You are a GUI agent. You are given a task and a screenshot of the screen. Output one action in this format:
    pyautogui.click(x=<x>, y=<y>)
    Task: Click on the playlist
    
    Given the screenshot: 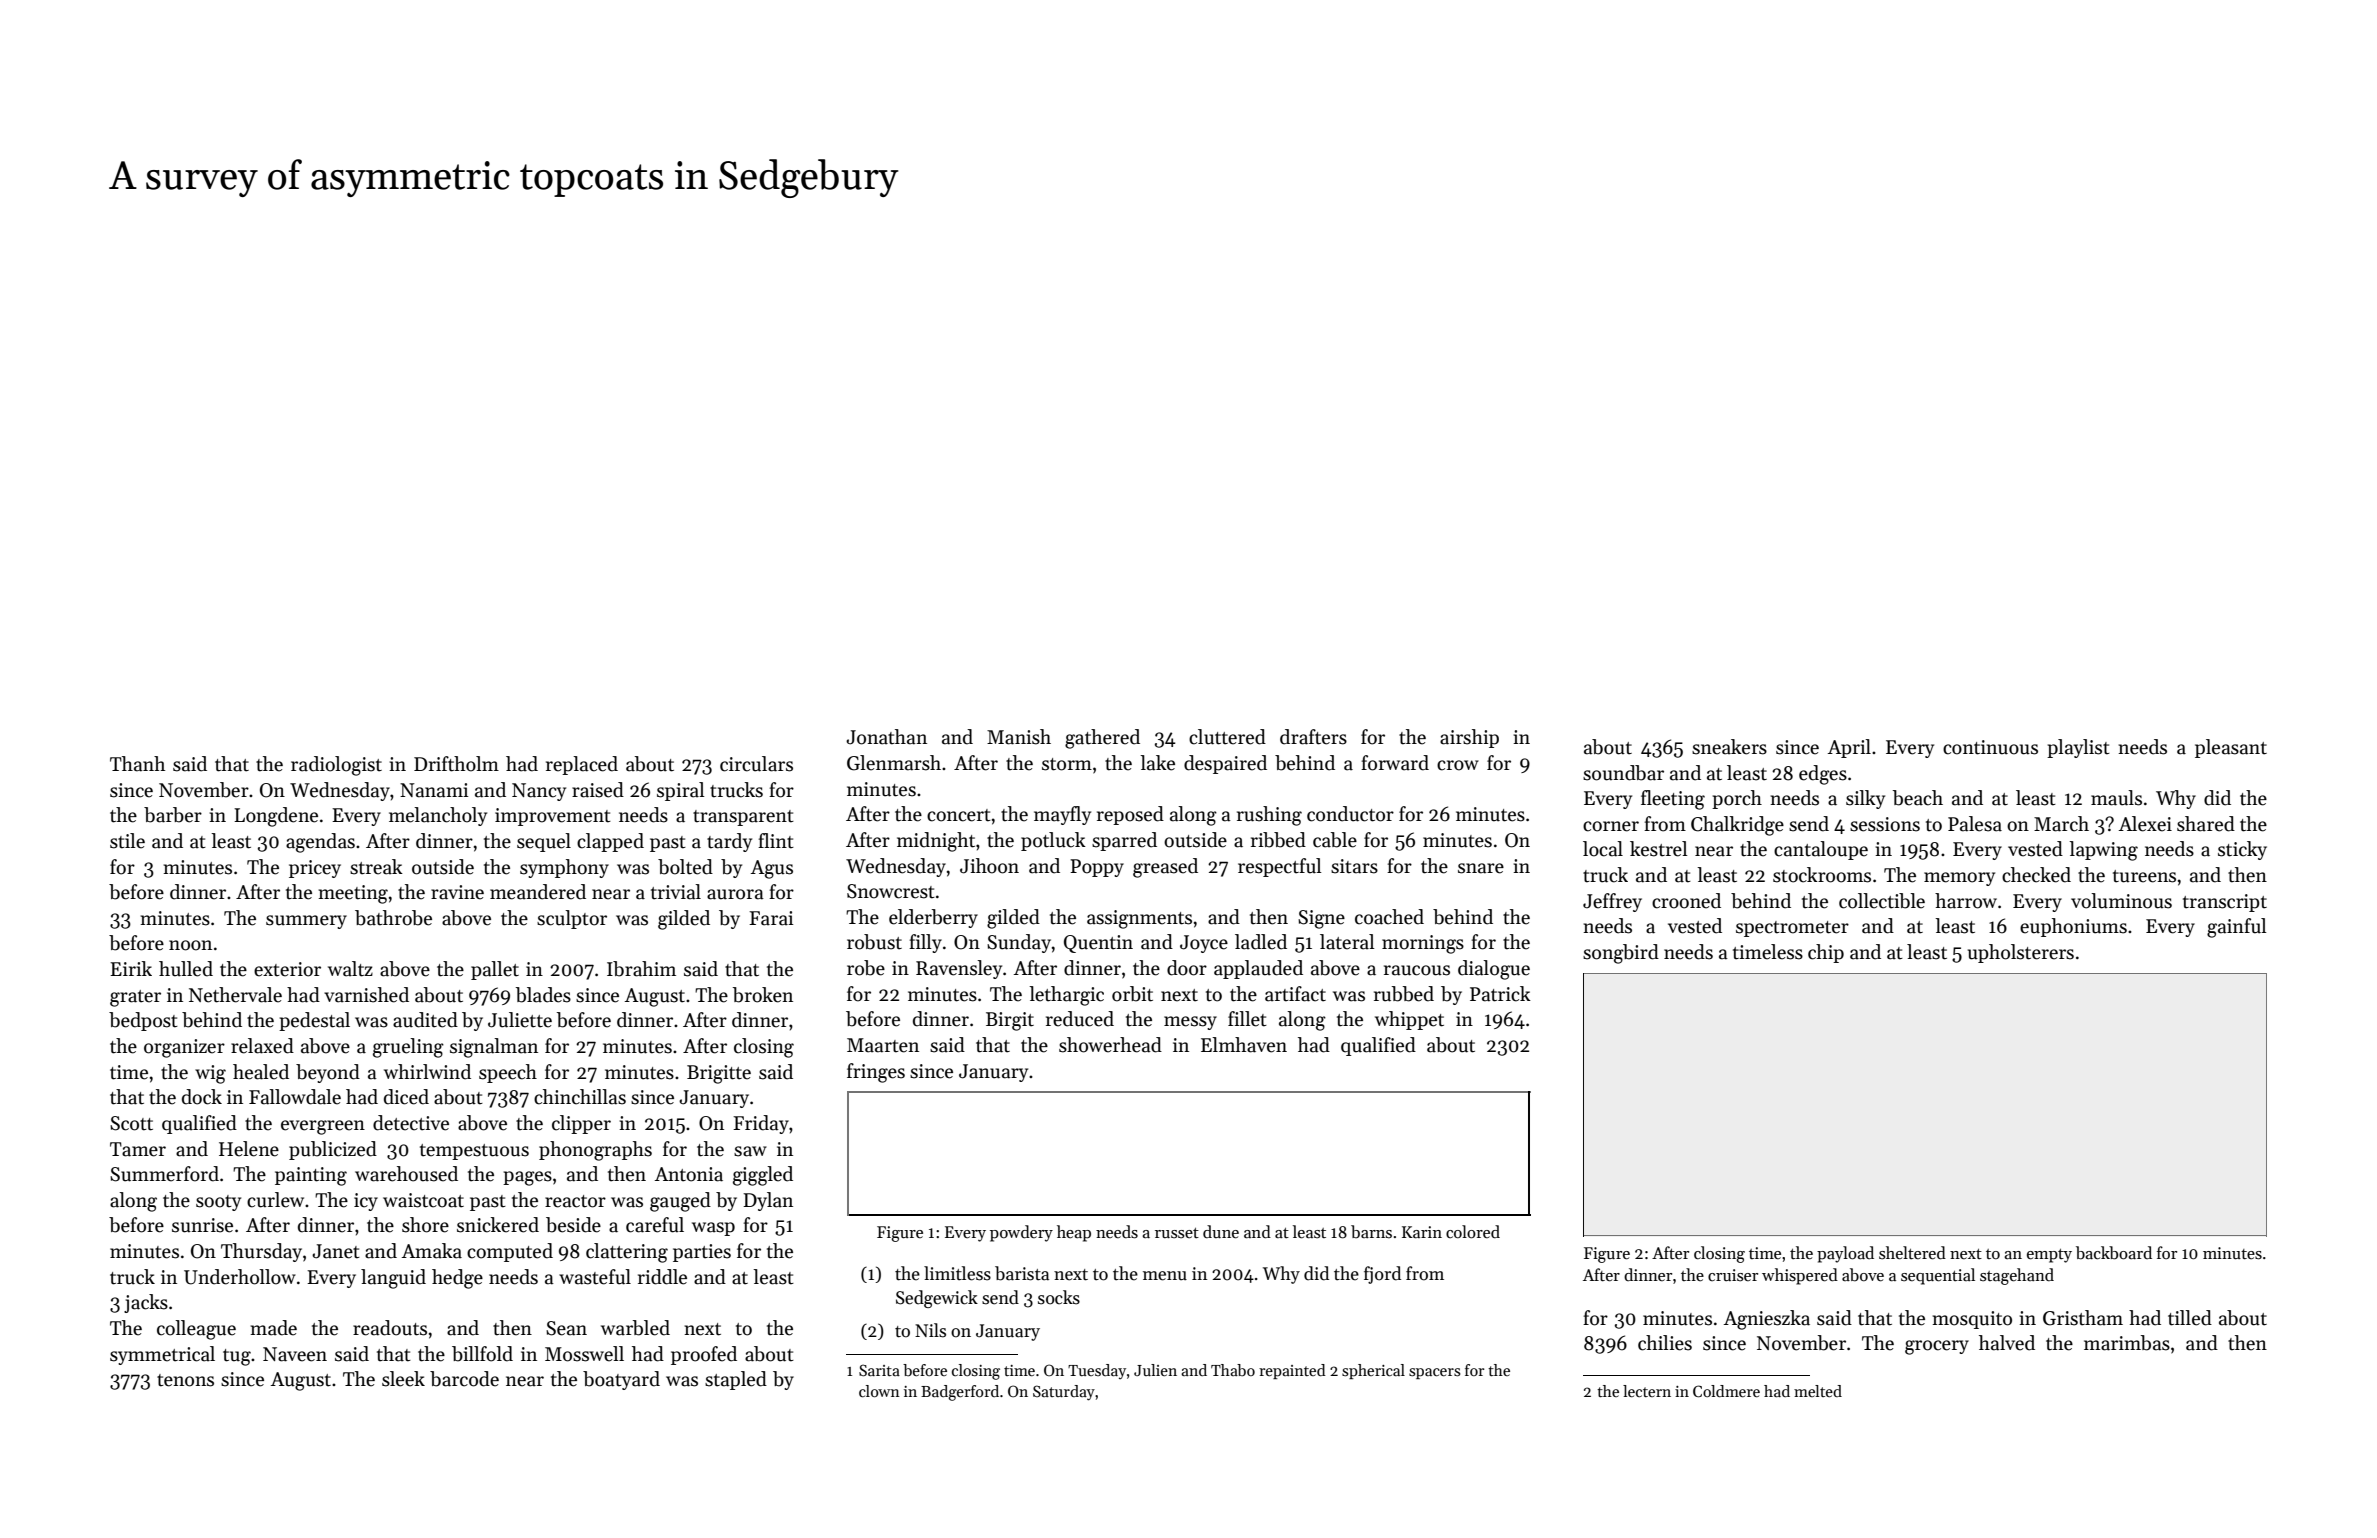 What is the action you would take?
    pyautogui.click(x=2078, y=748)
